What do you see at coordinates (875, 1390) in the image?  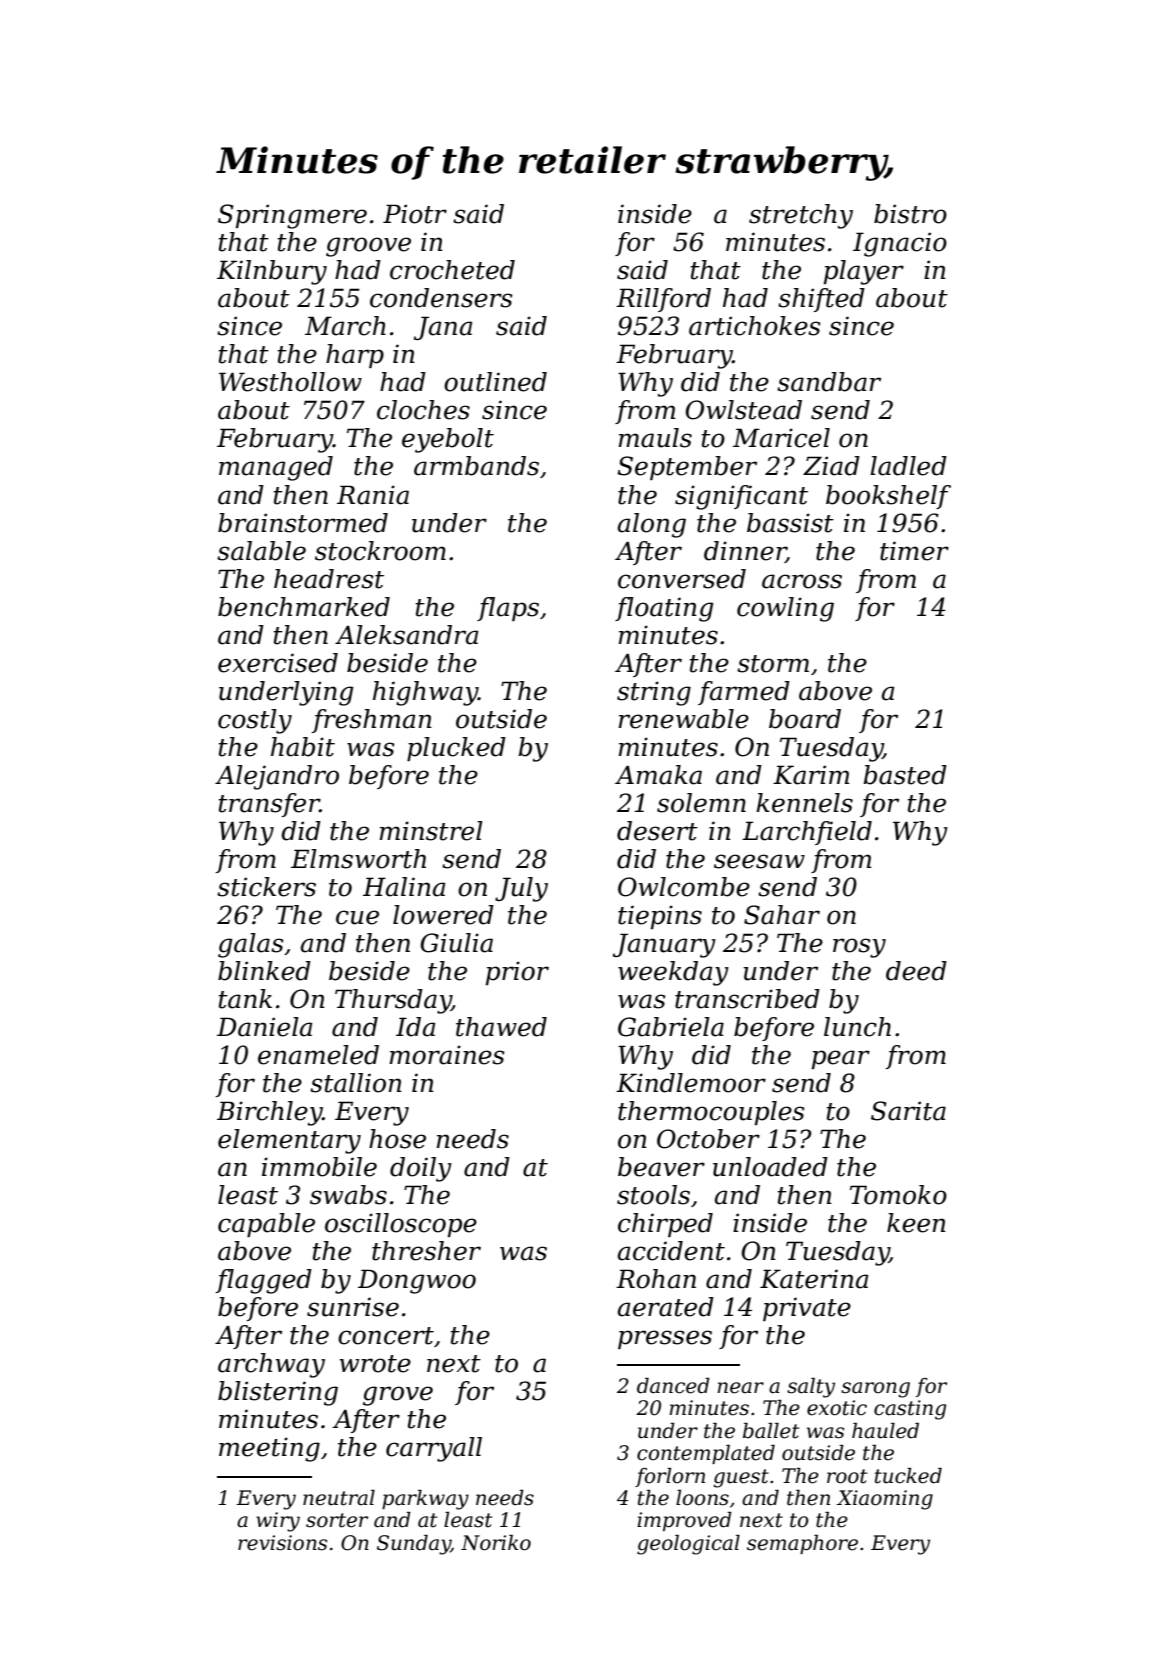 I see `sarong` at bounding box center [875, 1390].
